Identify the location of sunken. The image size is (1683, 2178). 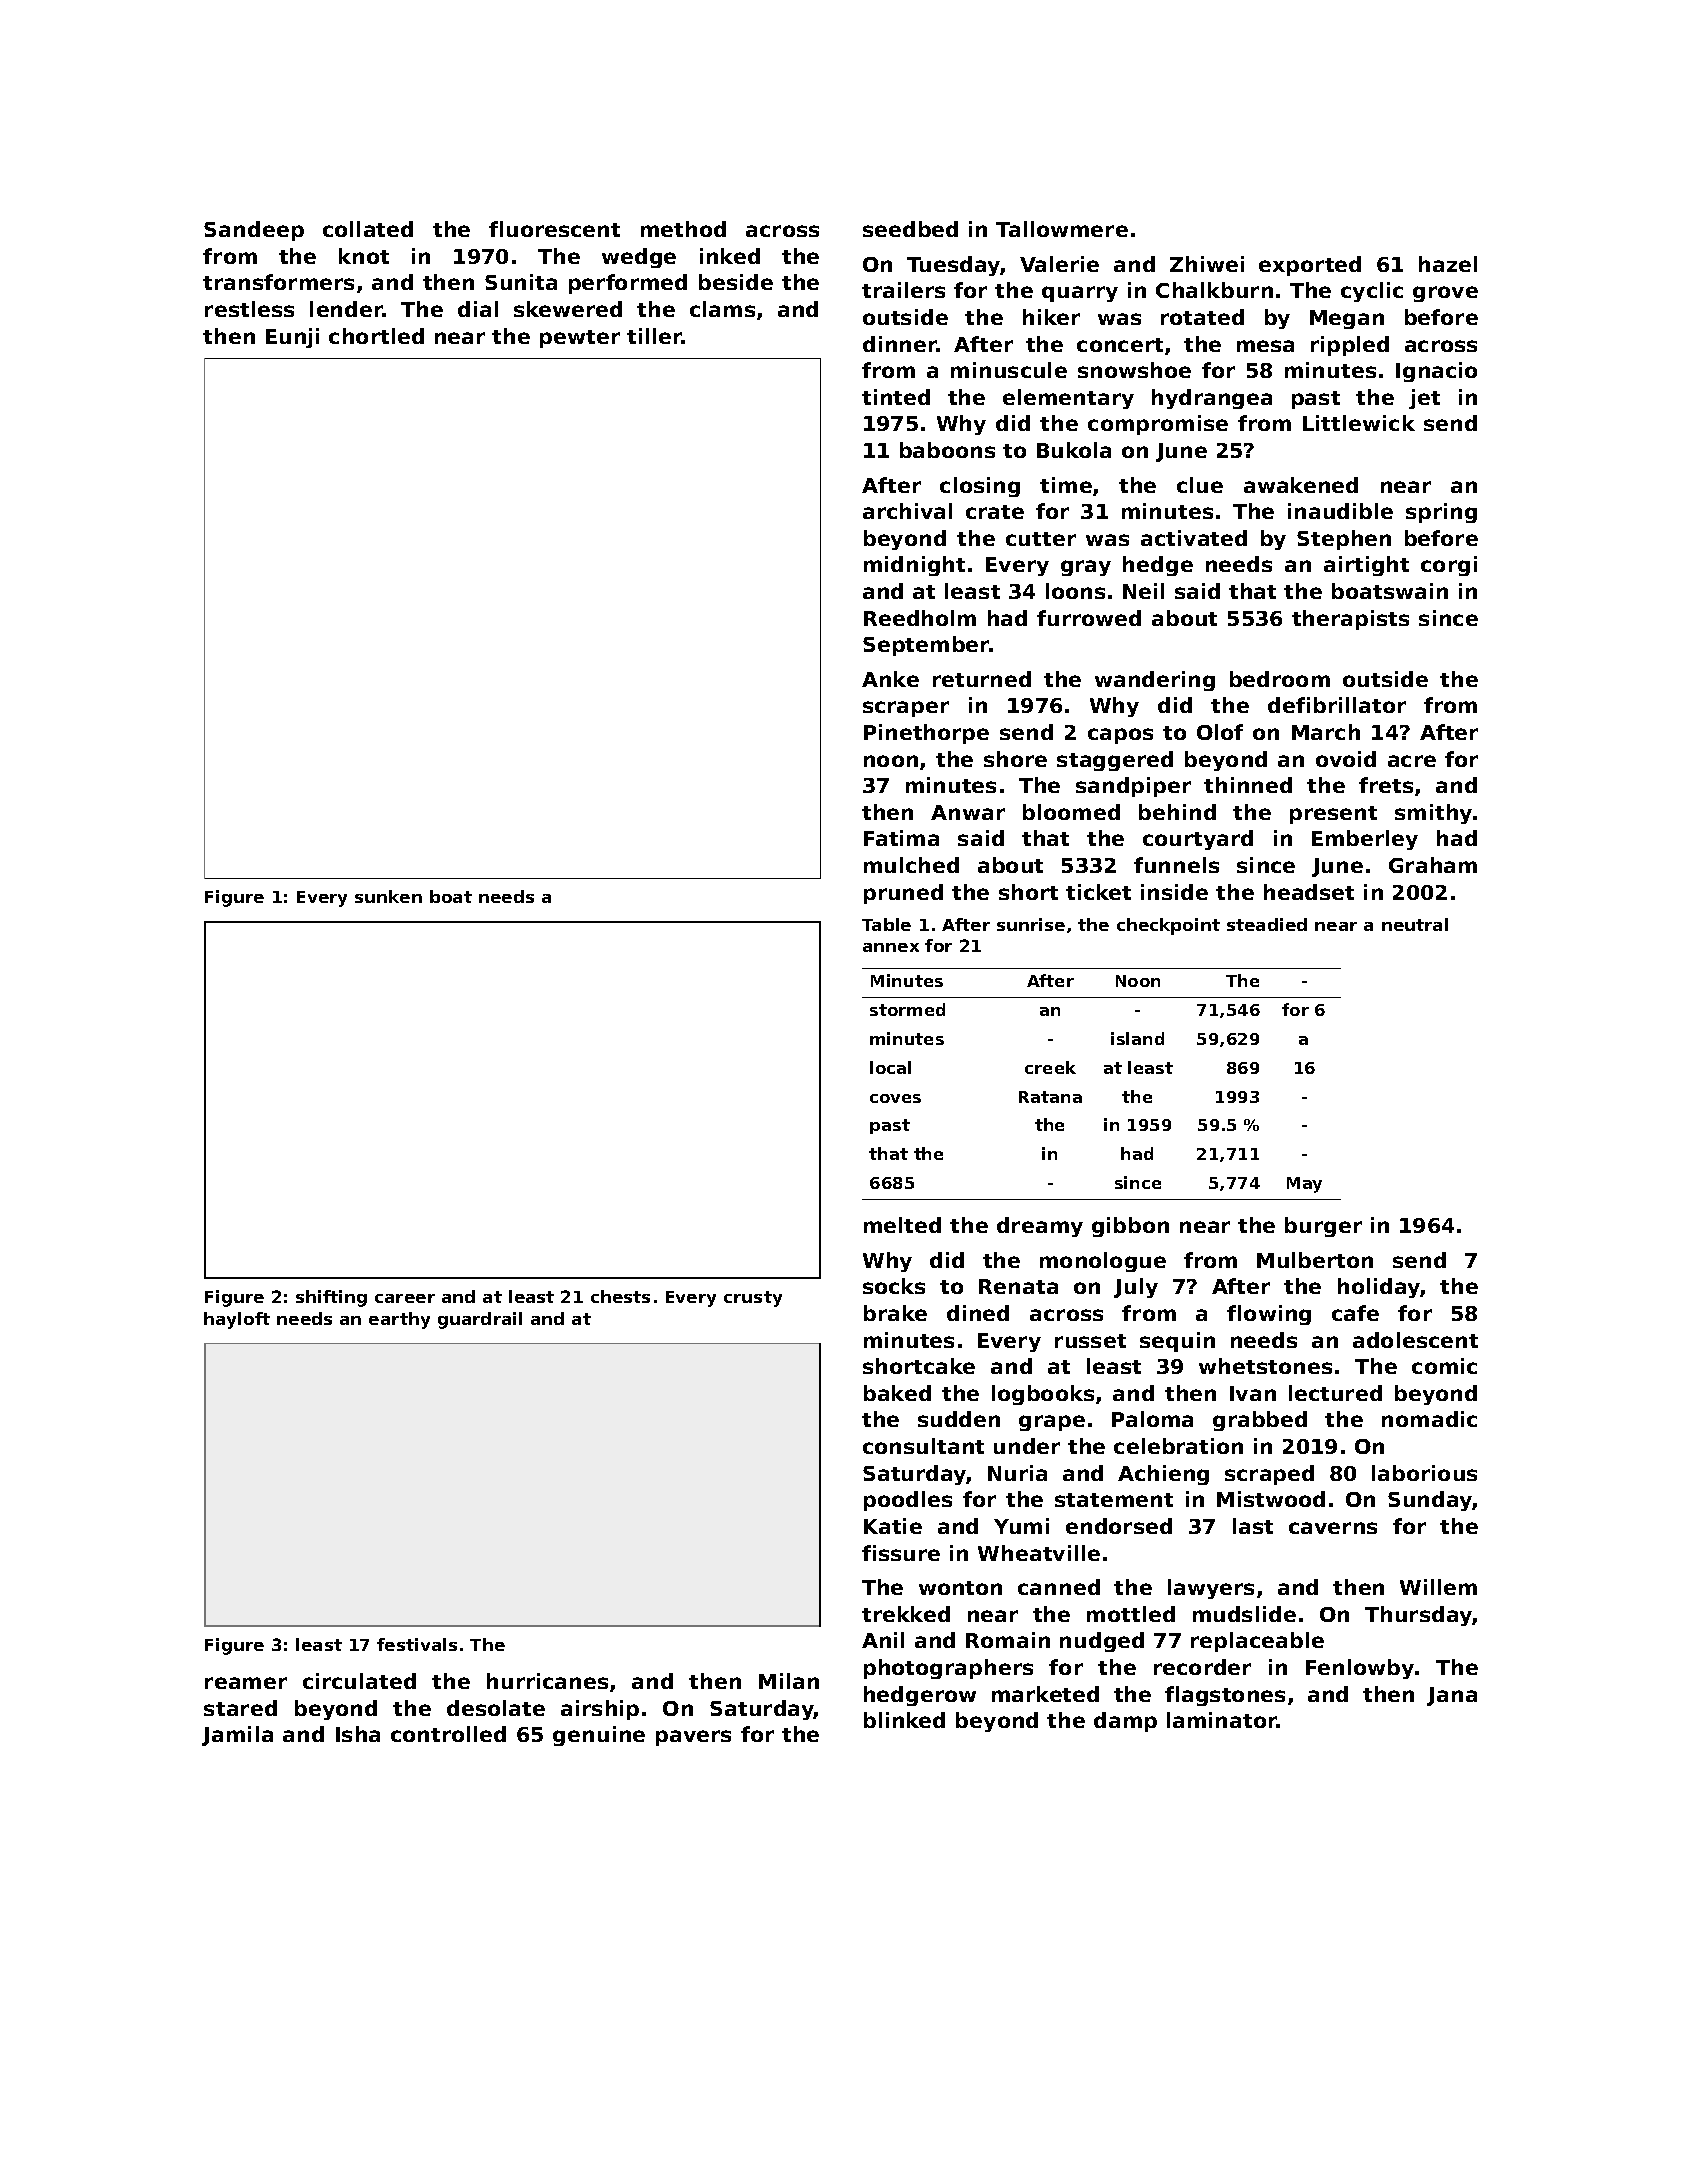
(388, 896).
